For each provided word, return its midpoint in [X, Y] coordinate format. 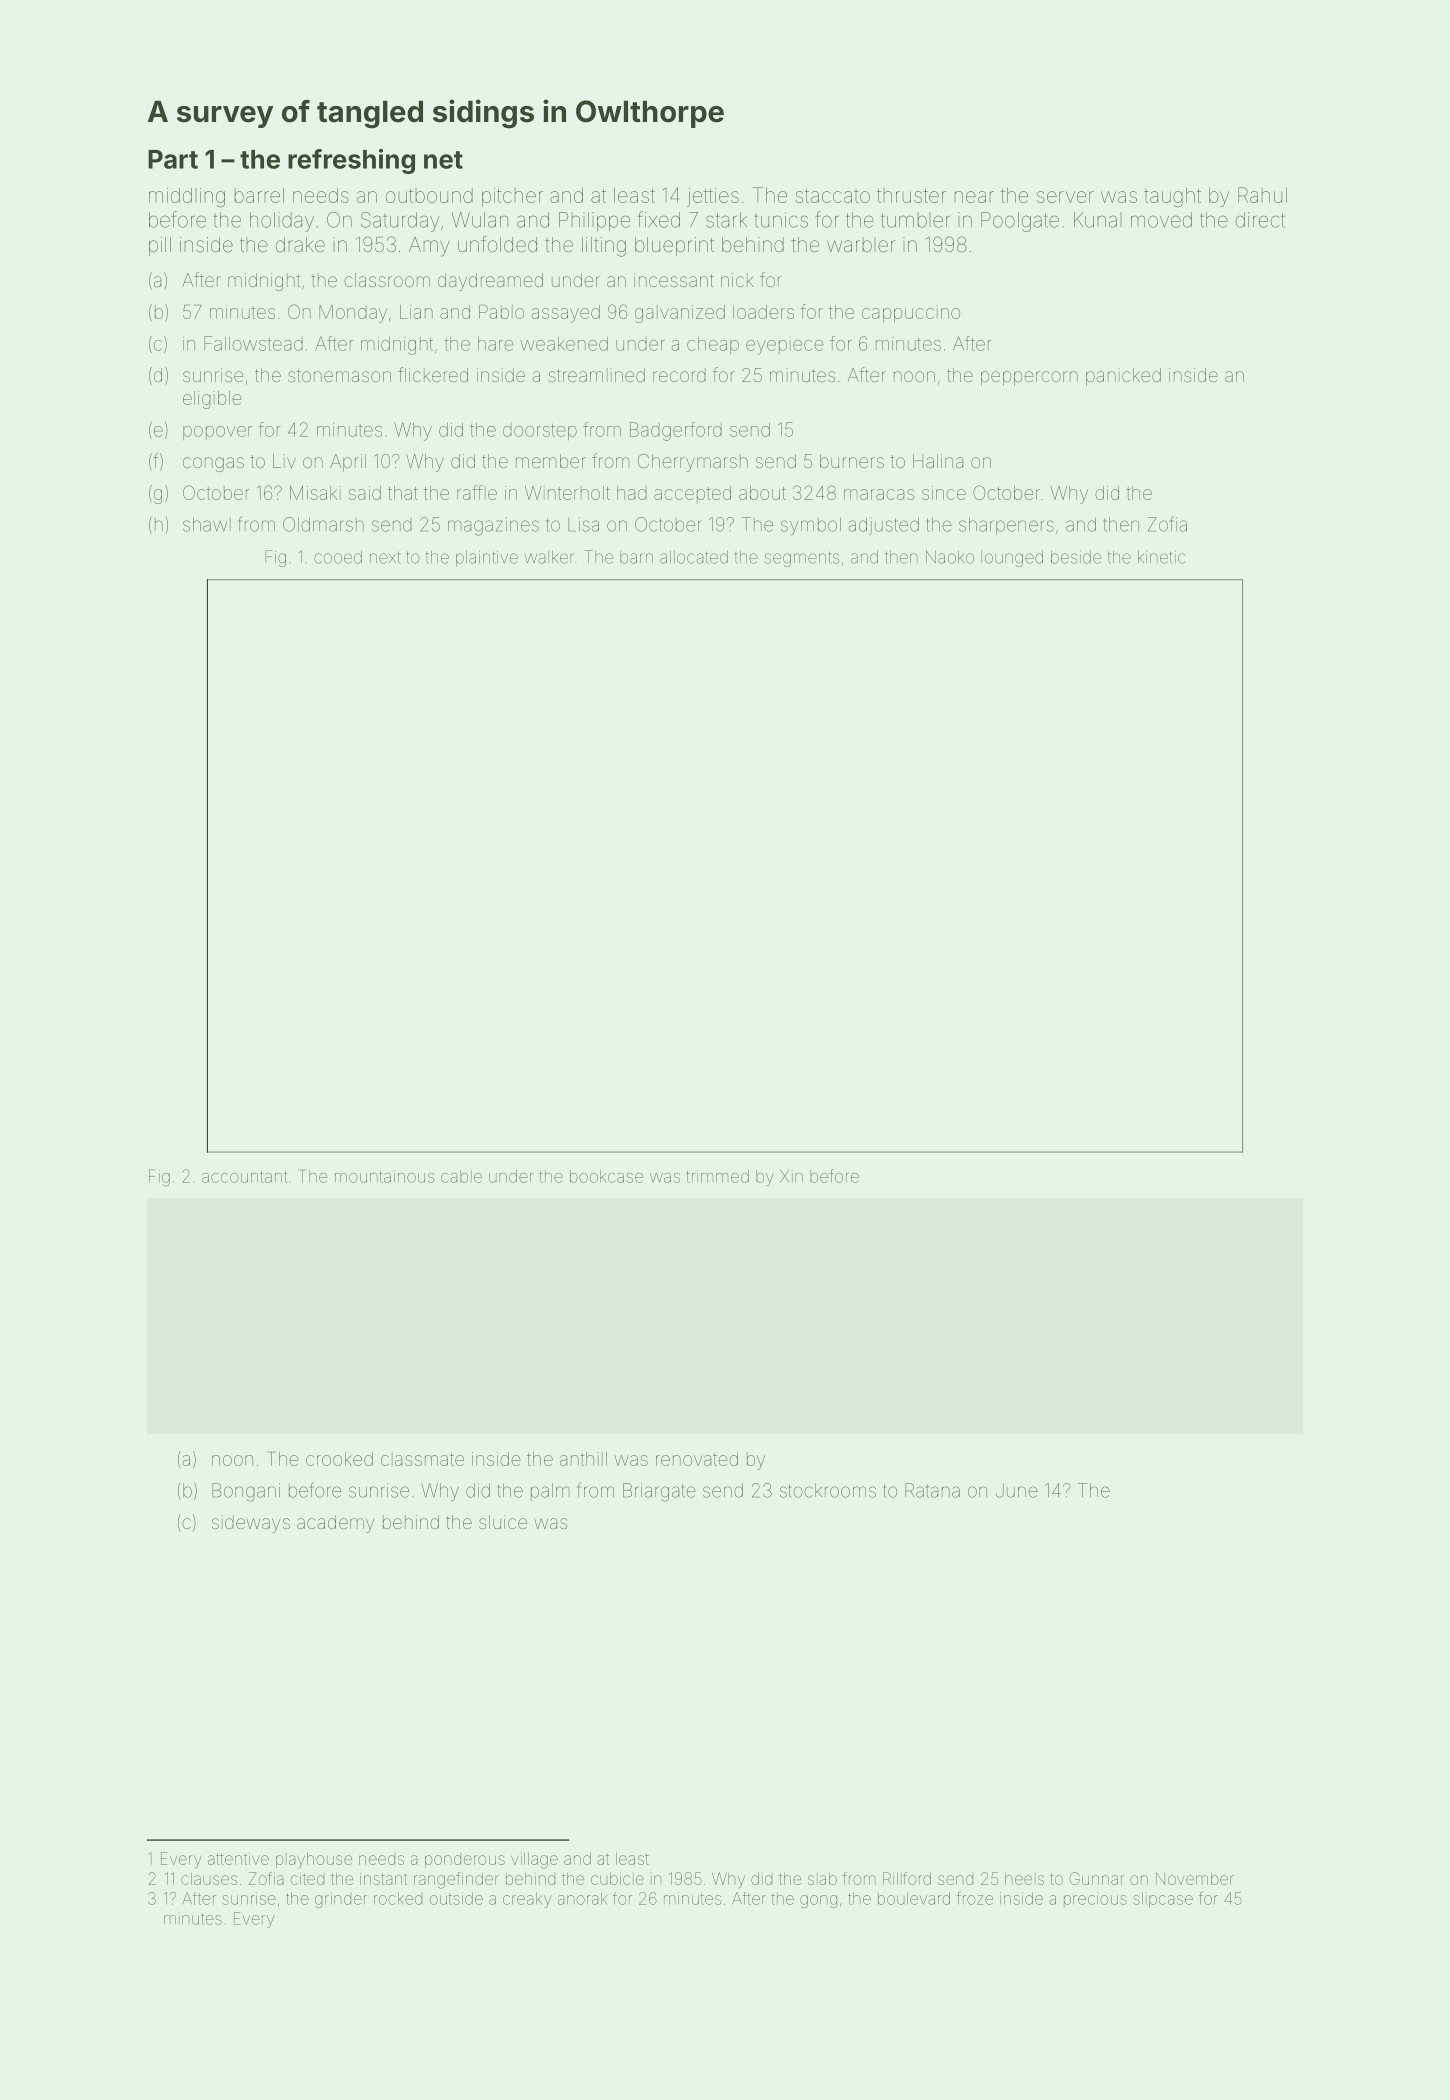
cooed [338, 557]
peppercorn [1029, 378]
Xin [791, 1176]
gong [818, 1901]
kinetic [1161, 557]
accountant [244, 1177]
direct [1260, 220]
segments [802, 559]
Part [173, 159]
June [1017, 1491]
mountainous [384, 1176]
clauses [209, 1879]
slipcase [1163, 1900]
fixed [659, 219]
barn [636, 557]
